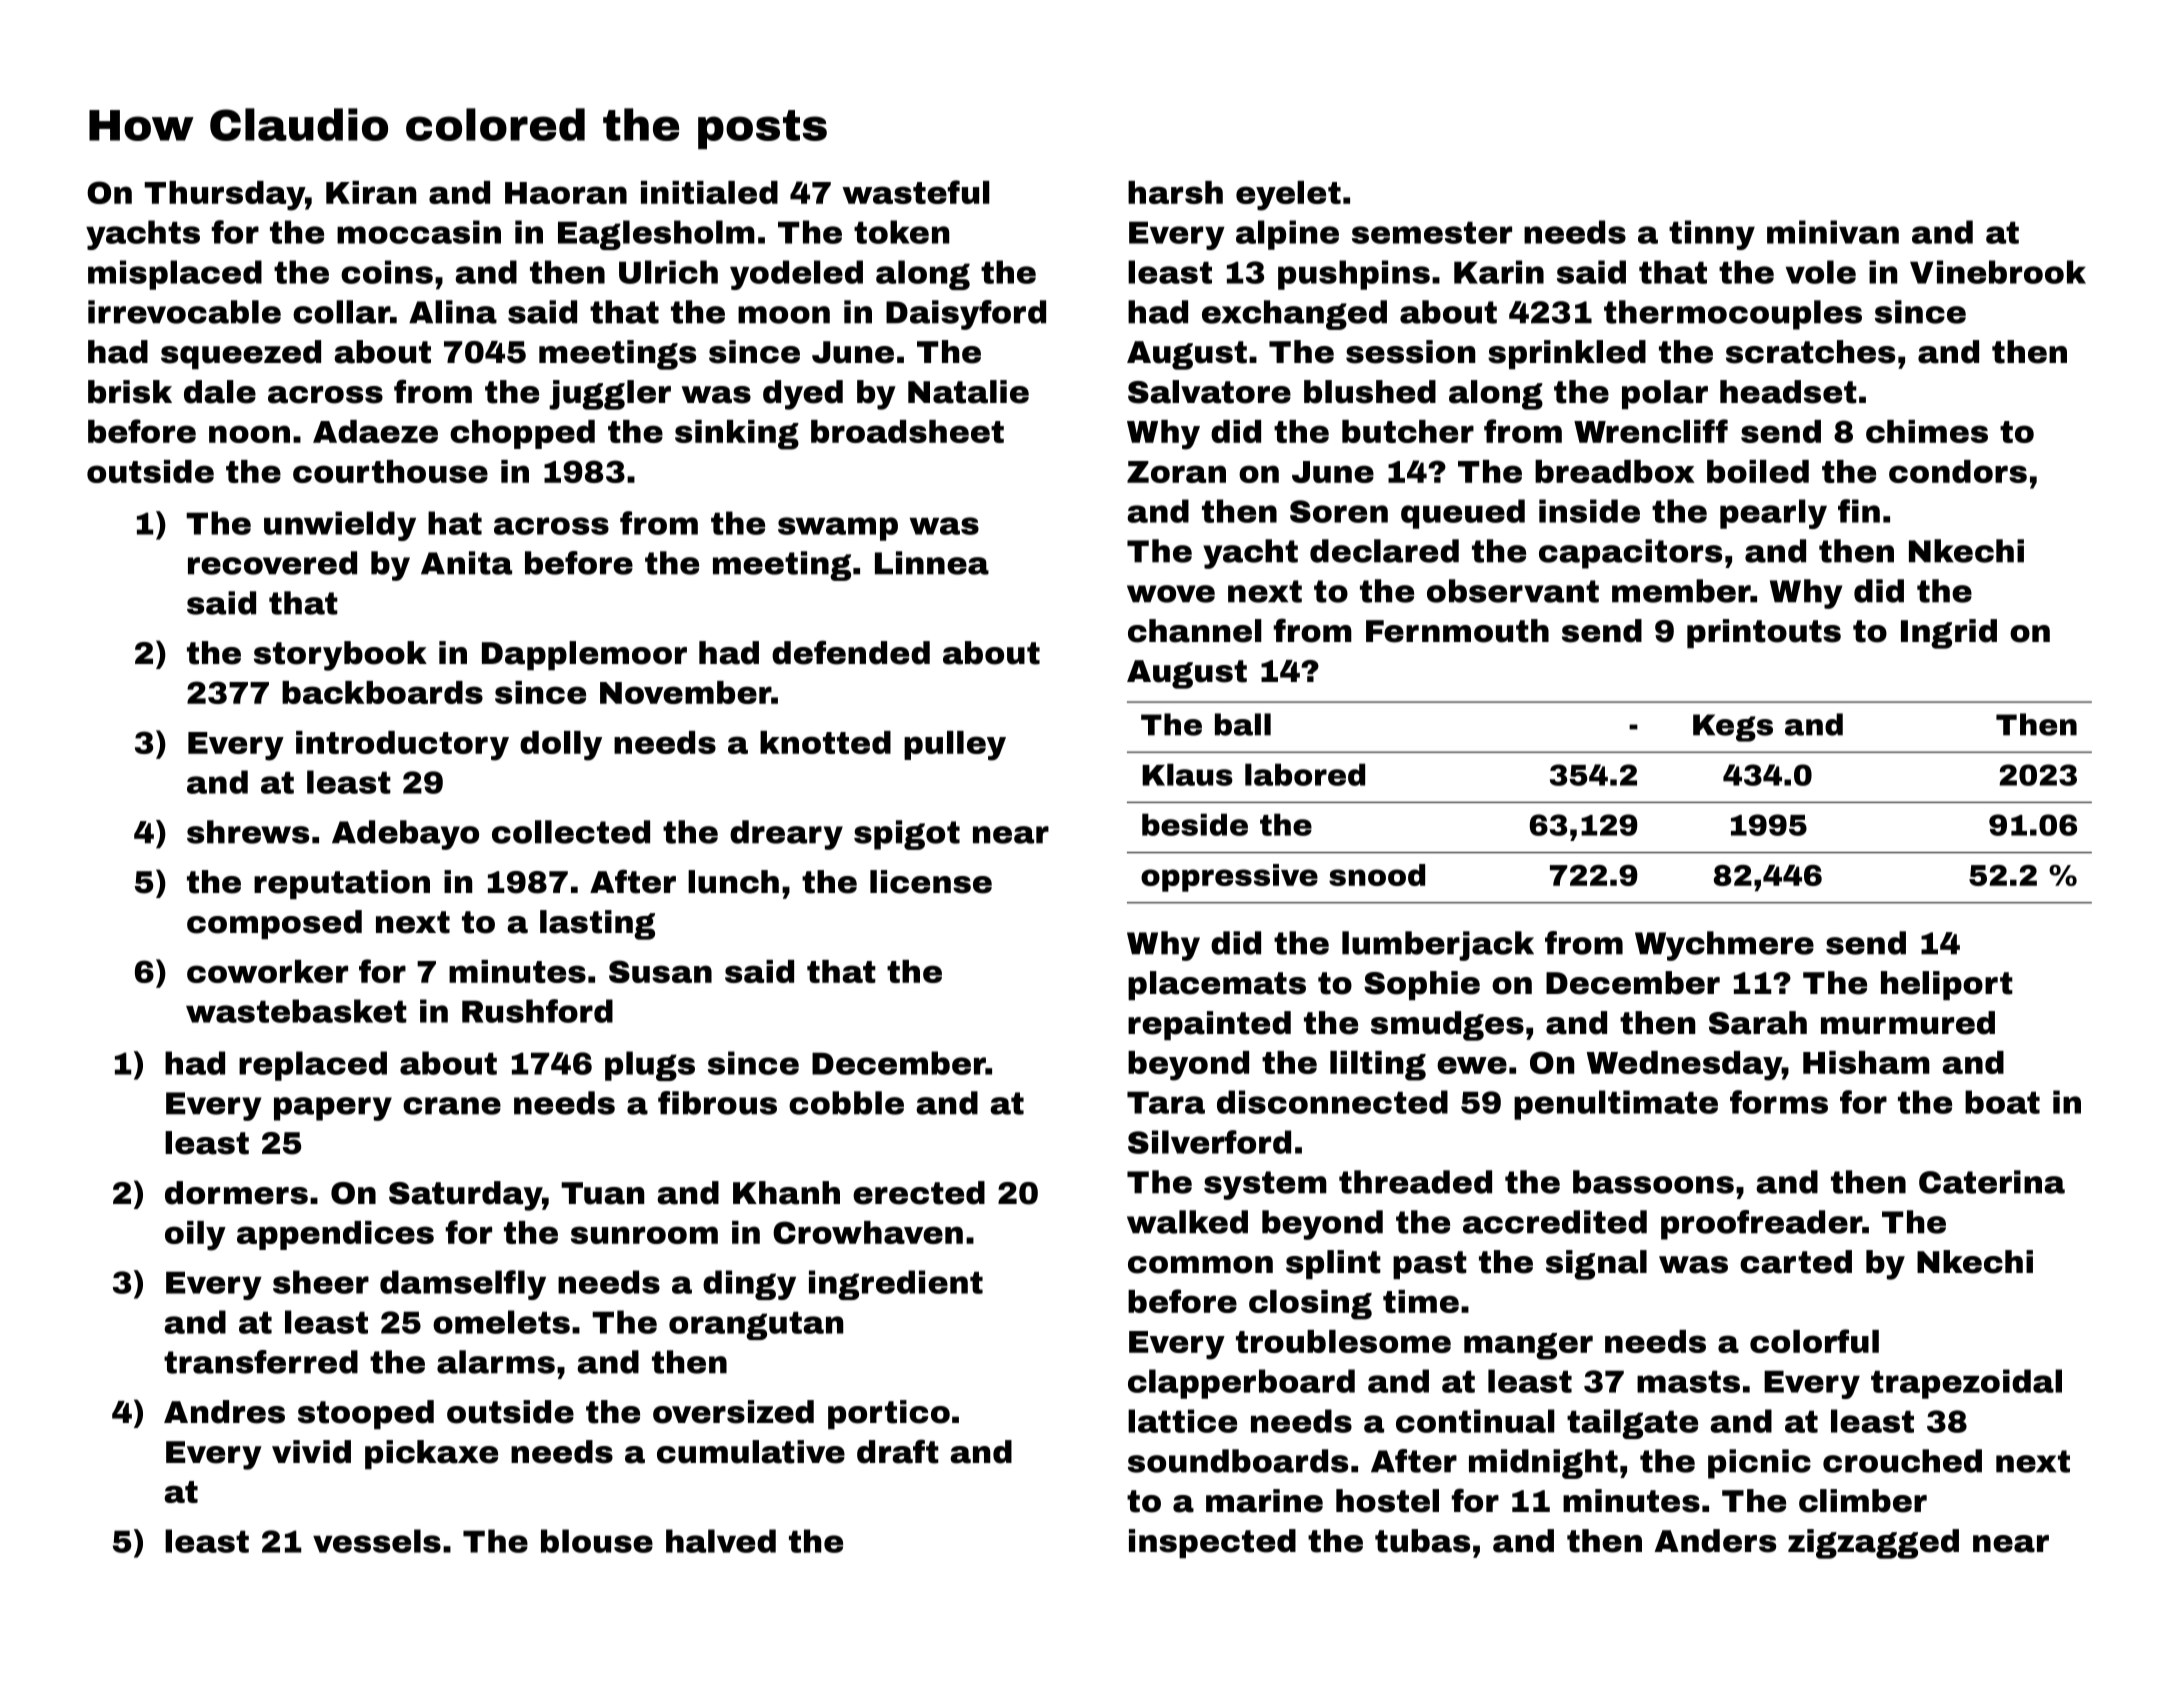  Describe the element at coordinates (660, 971) in the screenshot. I see `Susan` at that location.
